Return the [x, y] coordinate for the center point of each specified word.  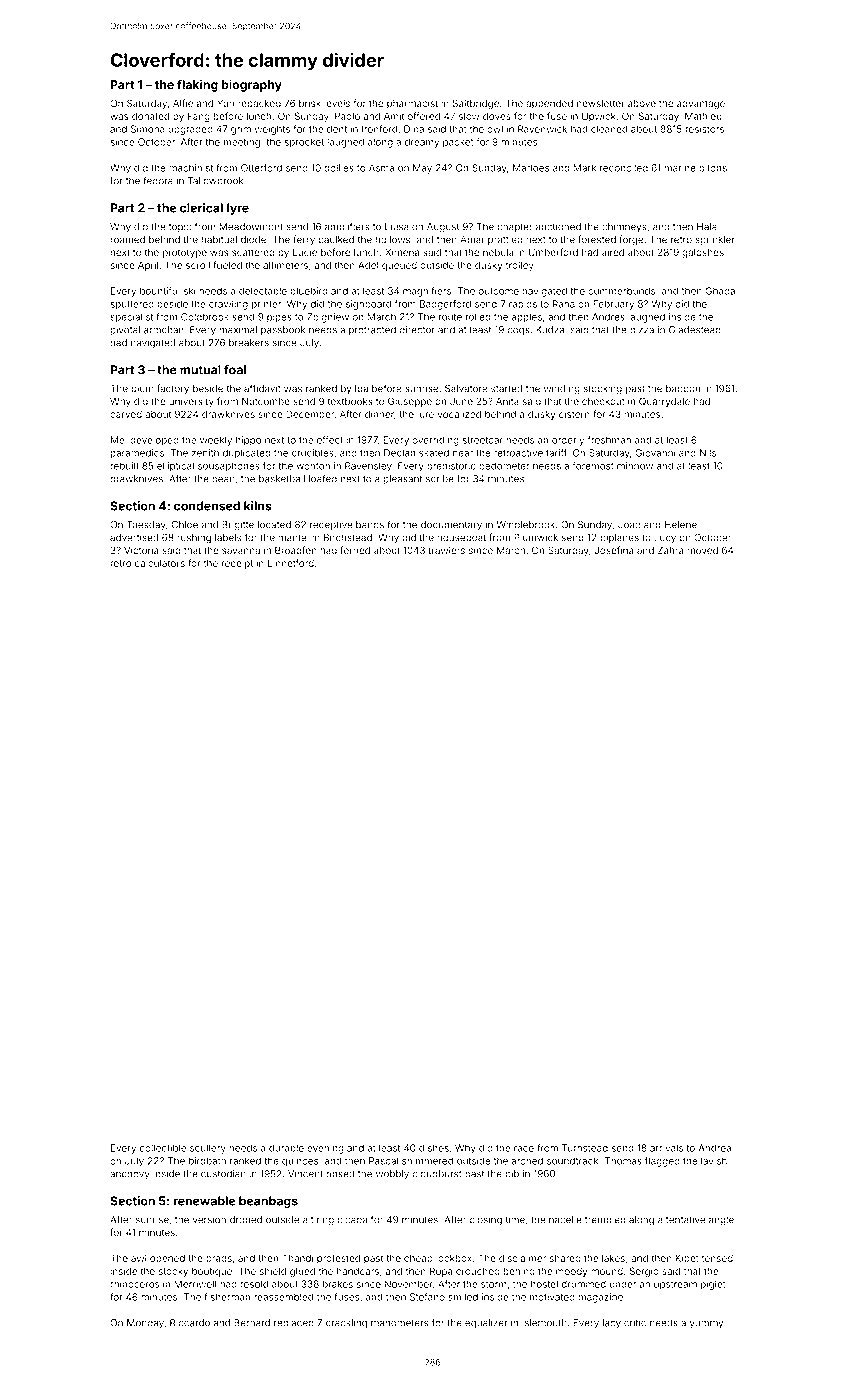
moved [702, 550]
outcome [498, 291]
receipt [237, 564]
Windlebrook [525, 525]
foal [235, 370]
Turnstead [585, 1148]
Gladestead [695, 330]
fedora [158, 180]
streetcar [482, 440]
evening [325, 1149]
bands [370, 525]
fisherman [227, 1297]
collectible [163, 1148]
